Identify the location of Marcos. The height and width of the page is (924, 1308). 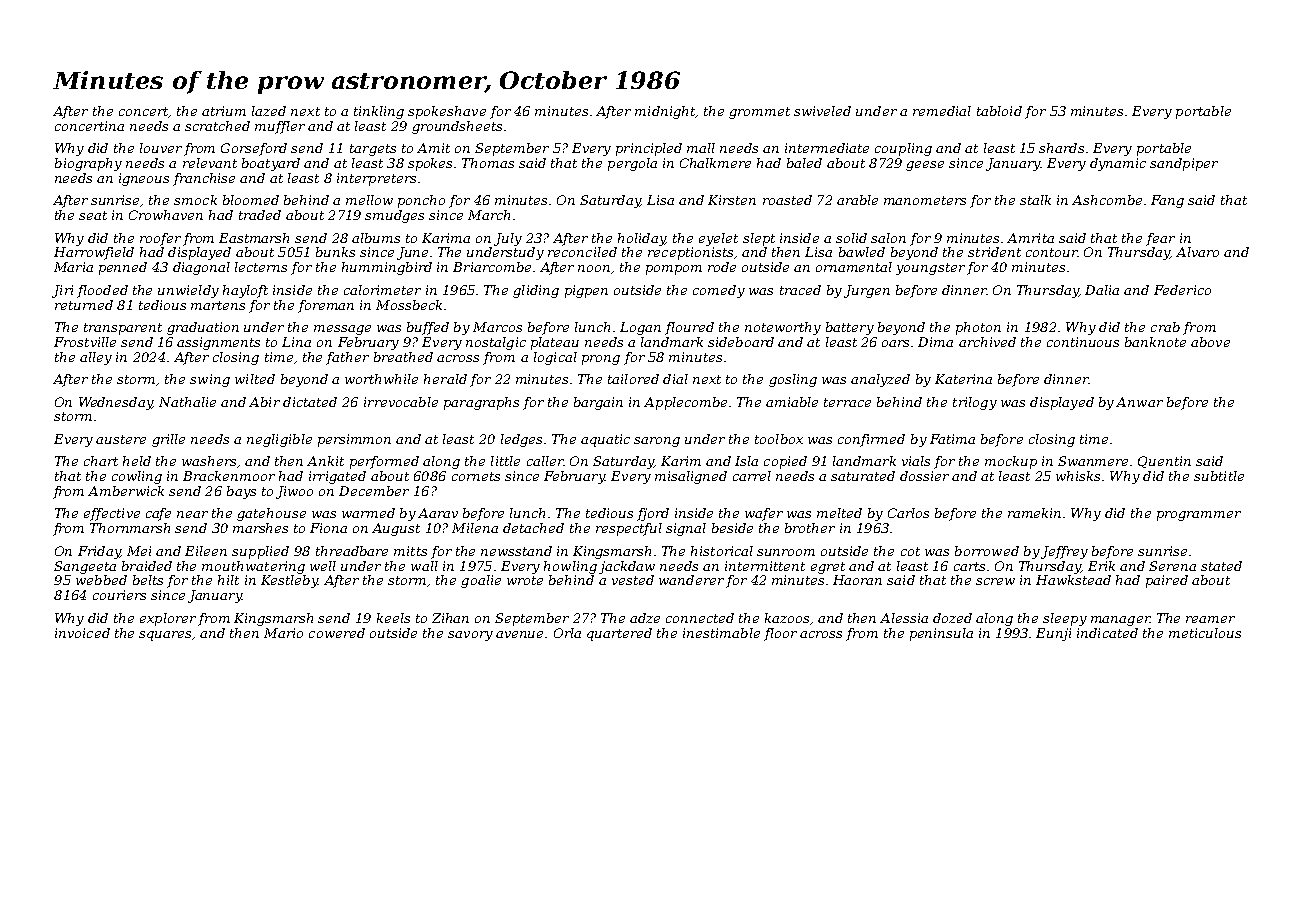
(497, 327).
